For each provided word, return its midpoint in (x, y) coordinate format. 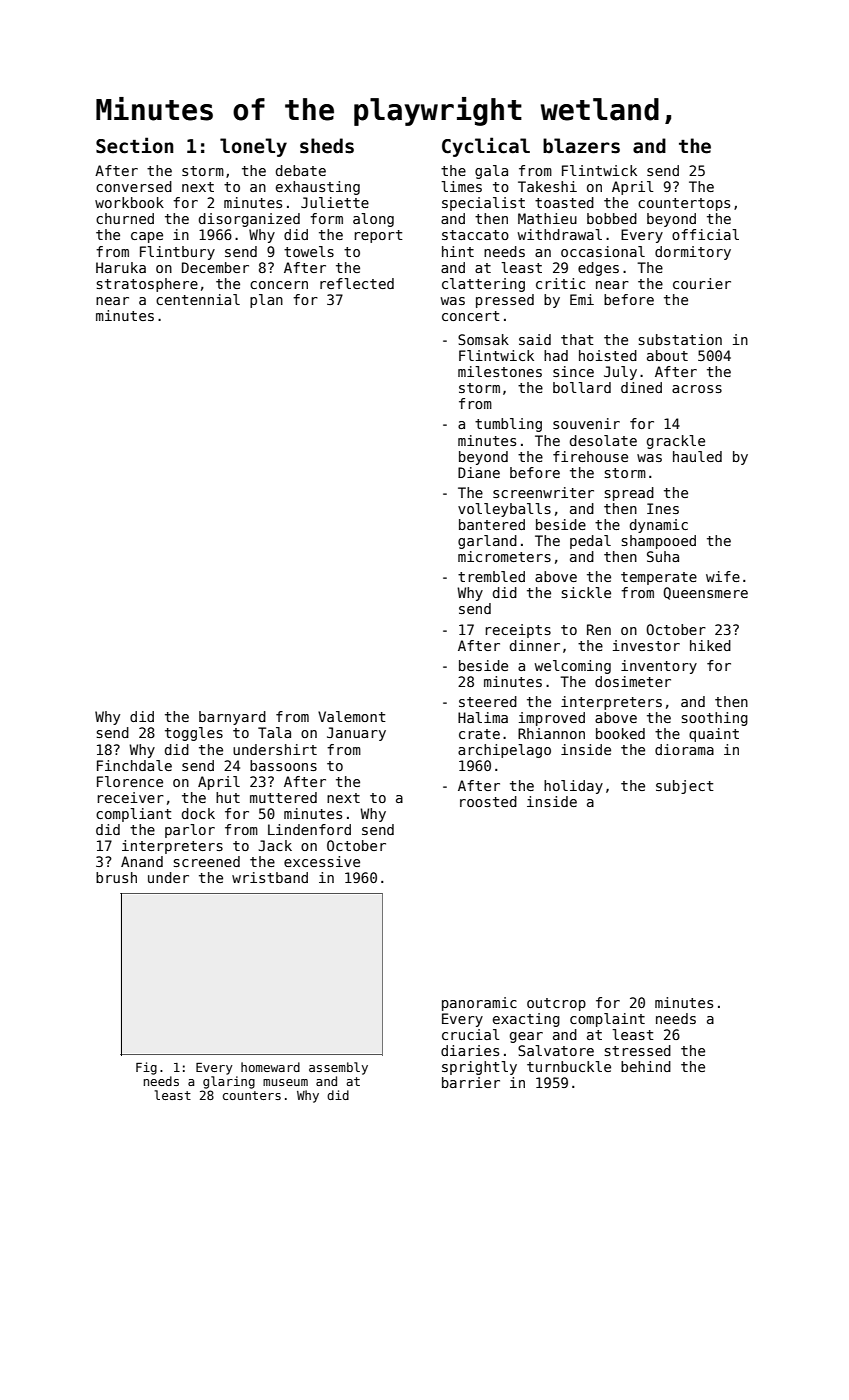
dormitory (693, 253)
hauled (697, 456)
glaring (229, 1082)
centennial (198, 299)
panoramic (479, 1004)
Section (134, 145)
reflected (357, 283)
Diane (479, 472)
